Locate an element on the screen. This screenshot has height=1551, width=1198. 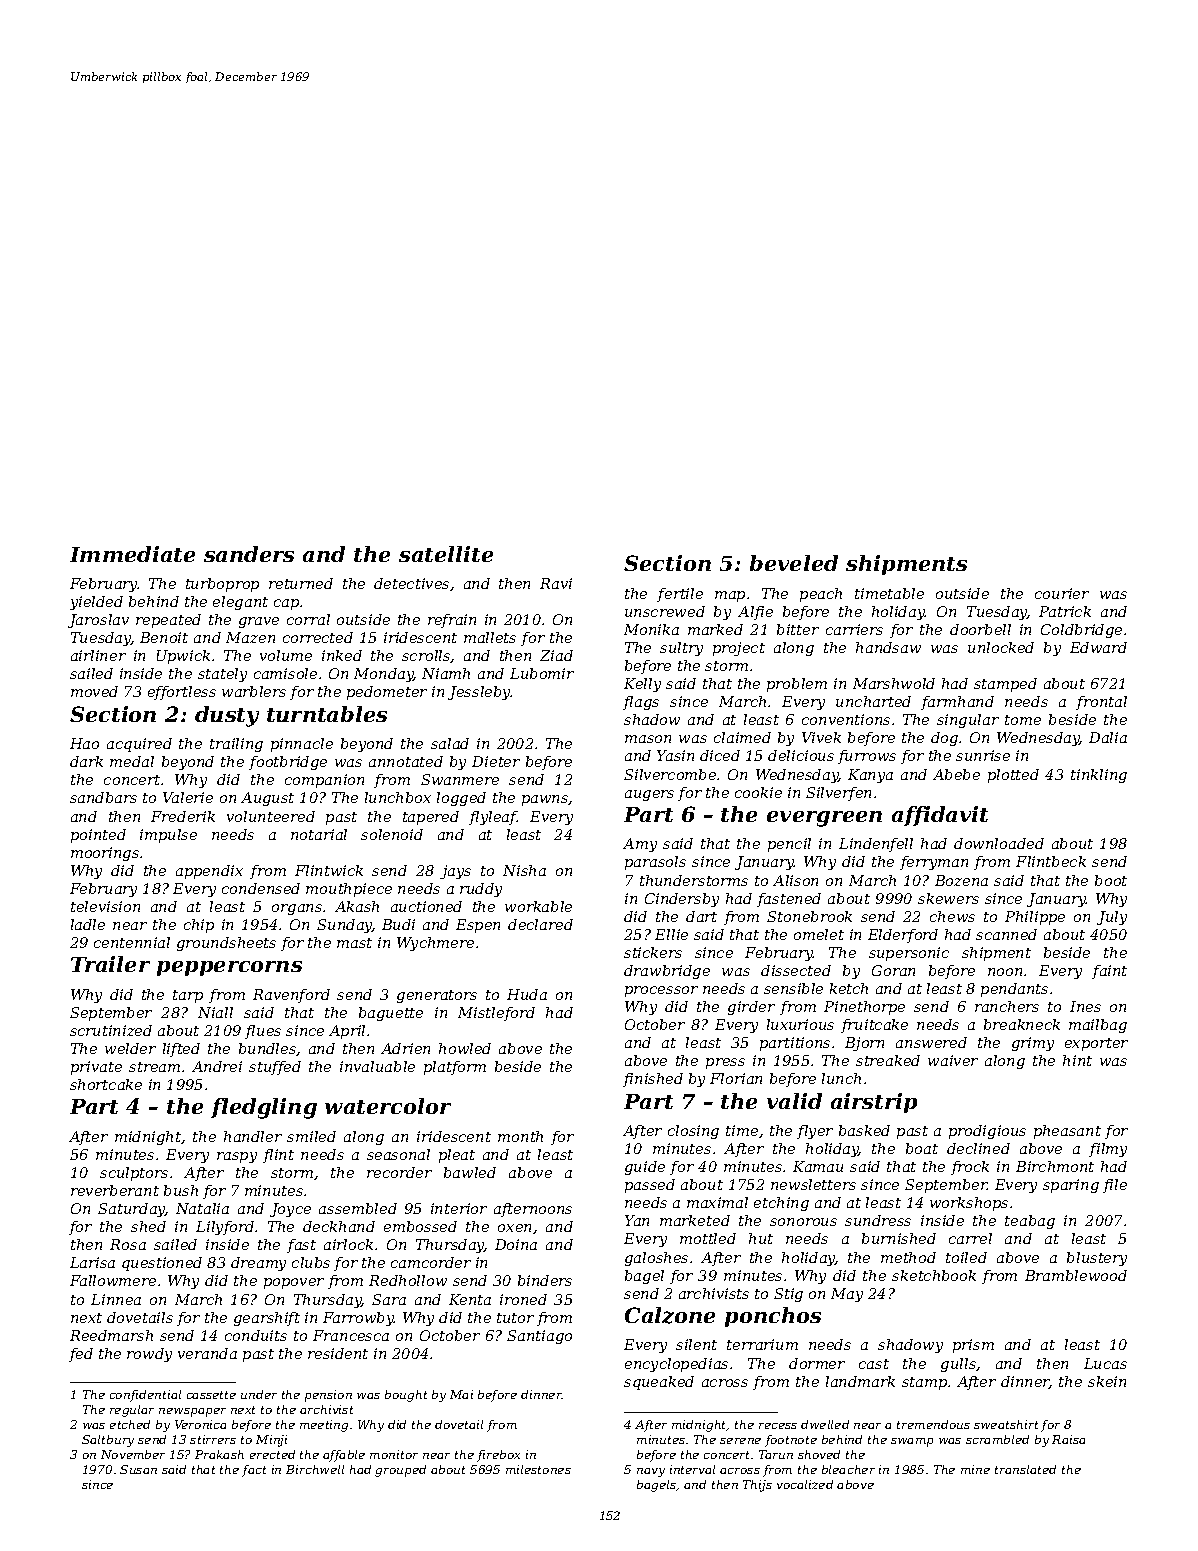
flyer is located at coordinates (815, 1132).
